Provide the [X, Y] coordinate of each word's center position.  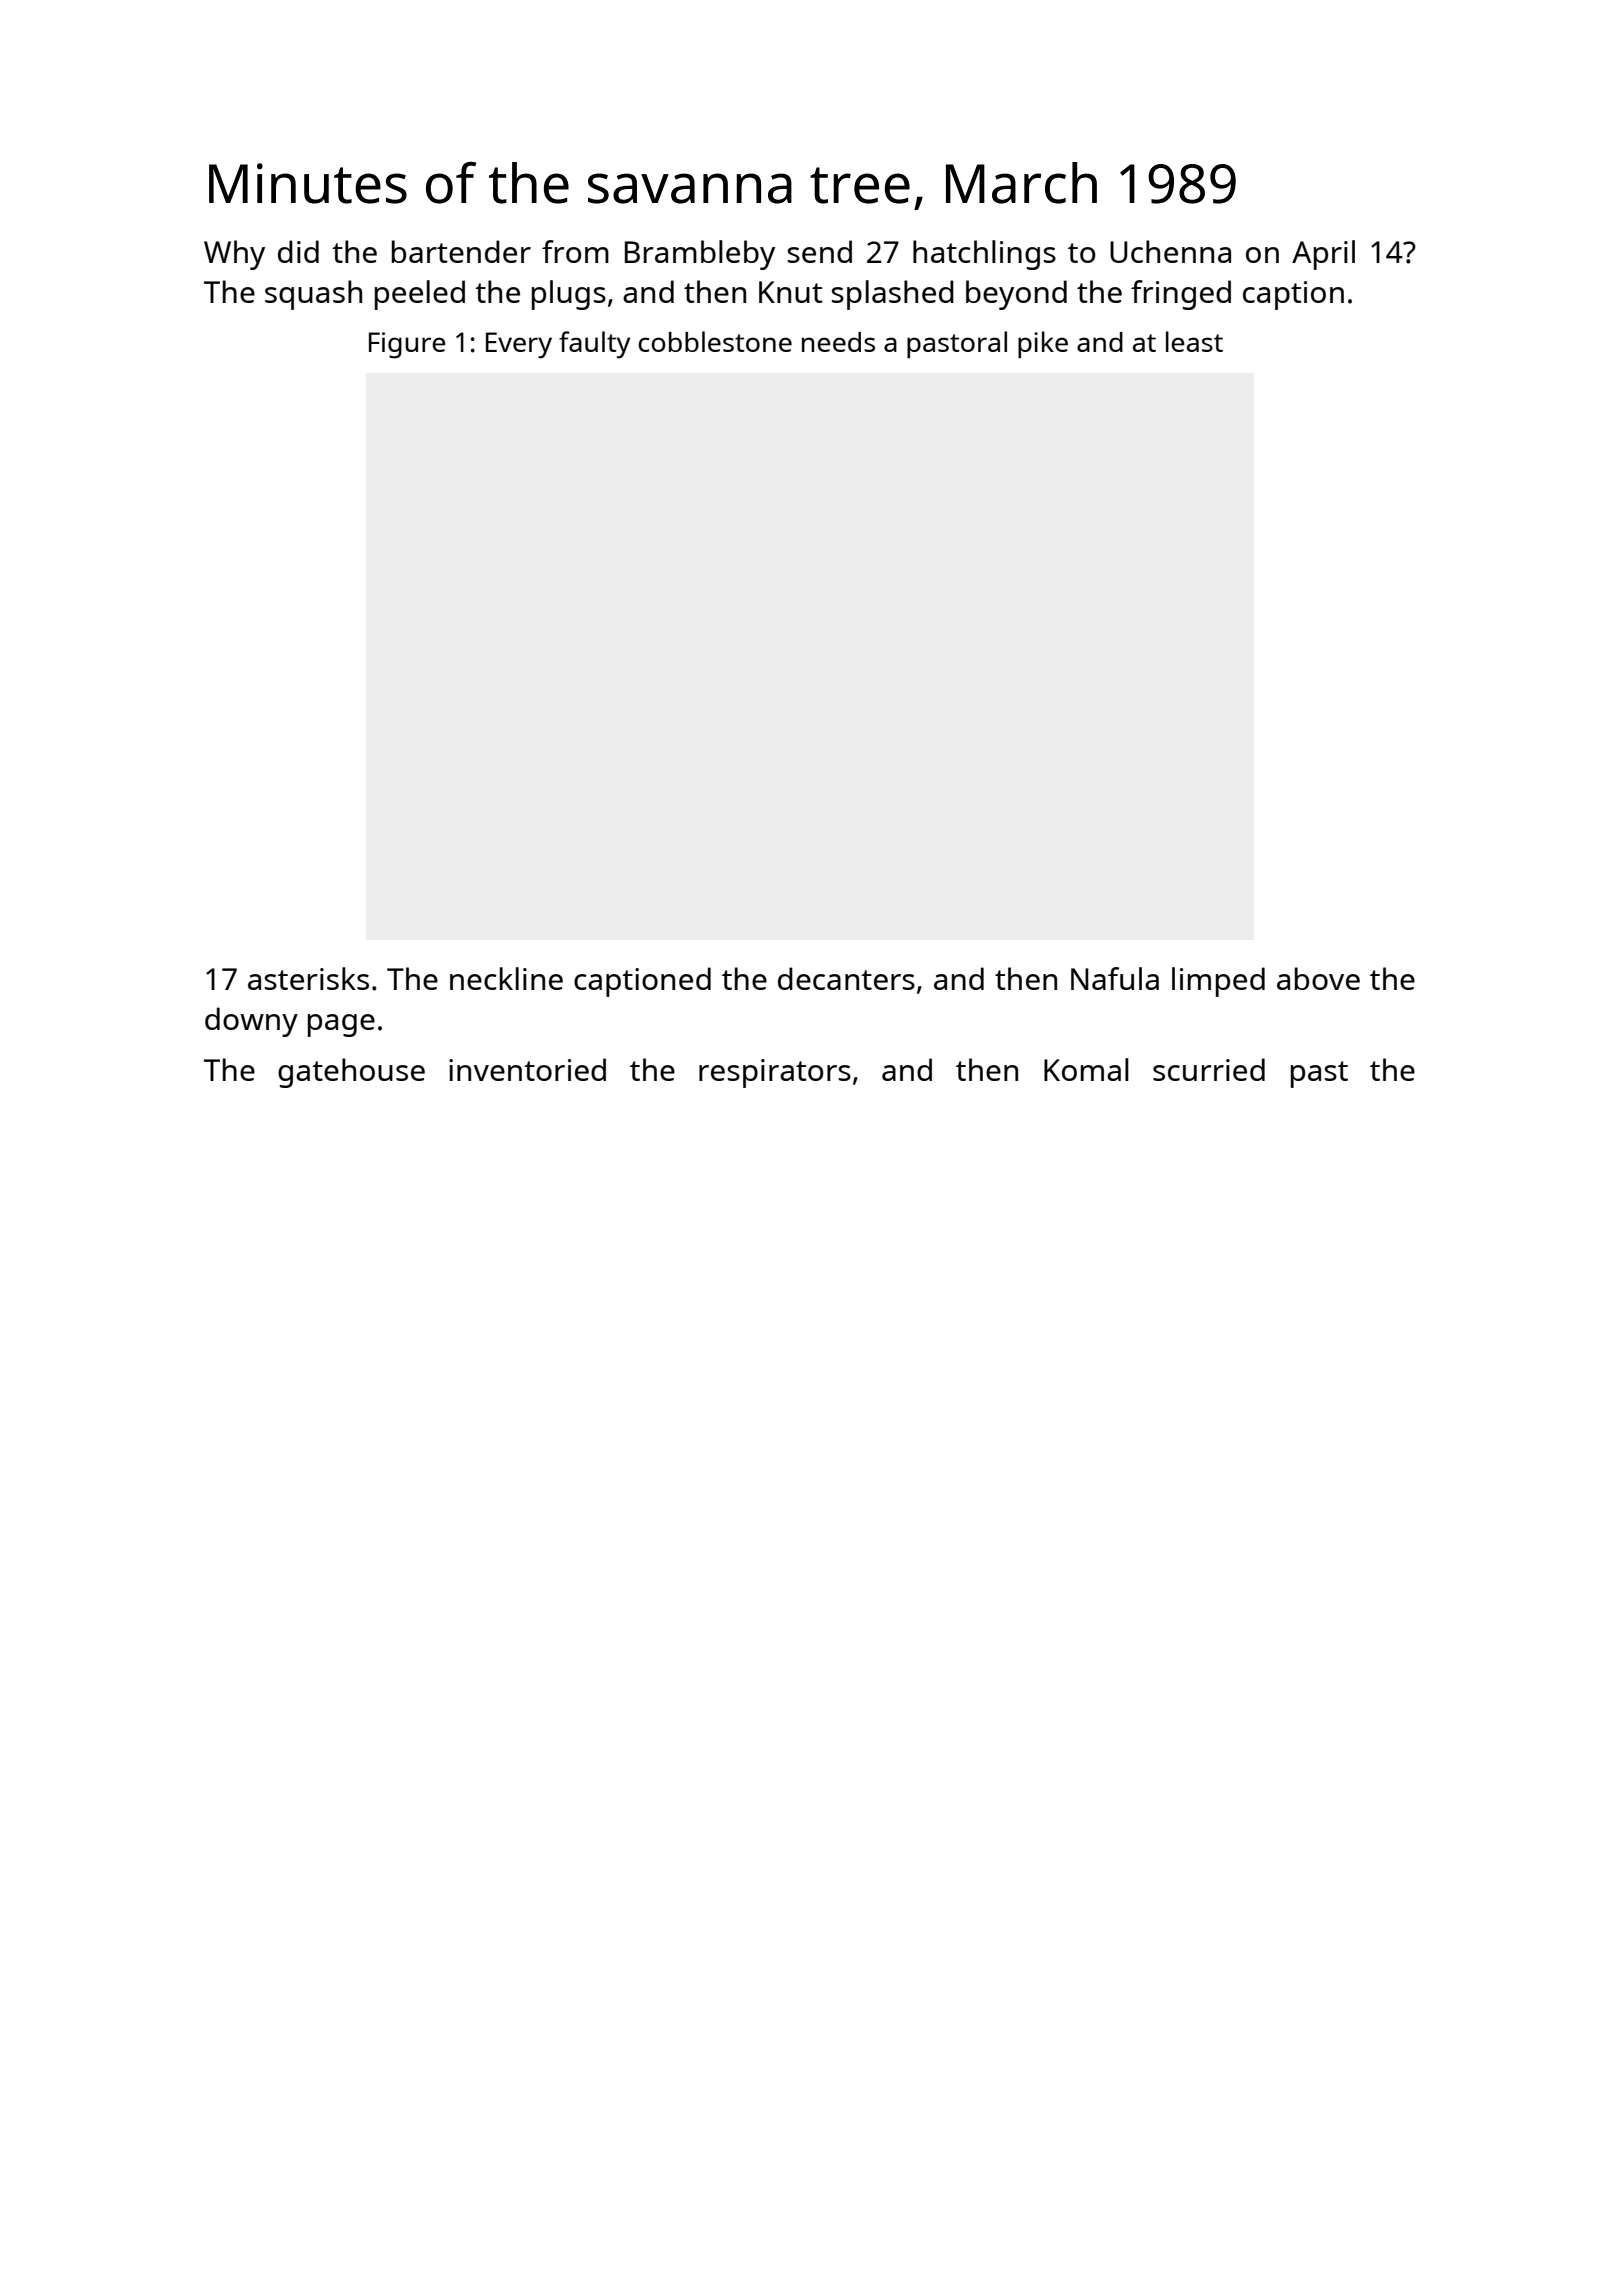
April [1323, 255]
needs [838, 342]
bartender [461, 251]
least [1194, 341]
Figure [407, 345]
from [575, 251]
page [341, 1025]
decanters [846, 978]
